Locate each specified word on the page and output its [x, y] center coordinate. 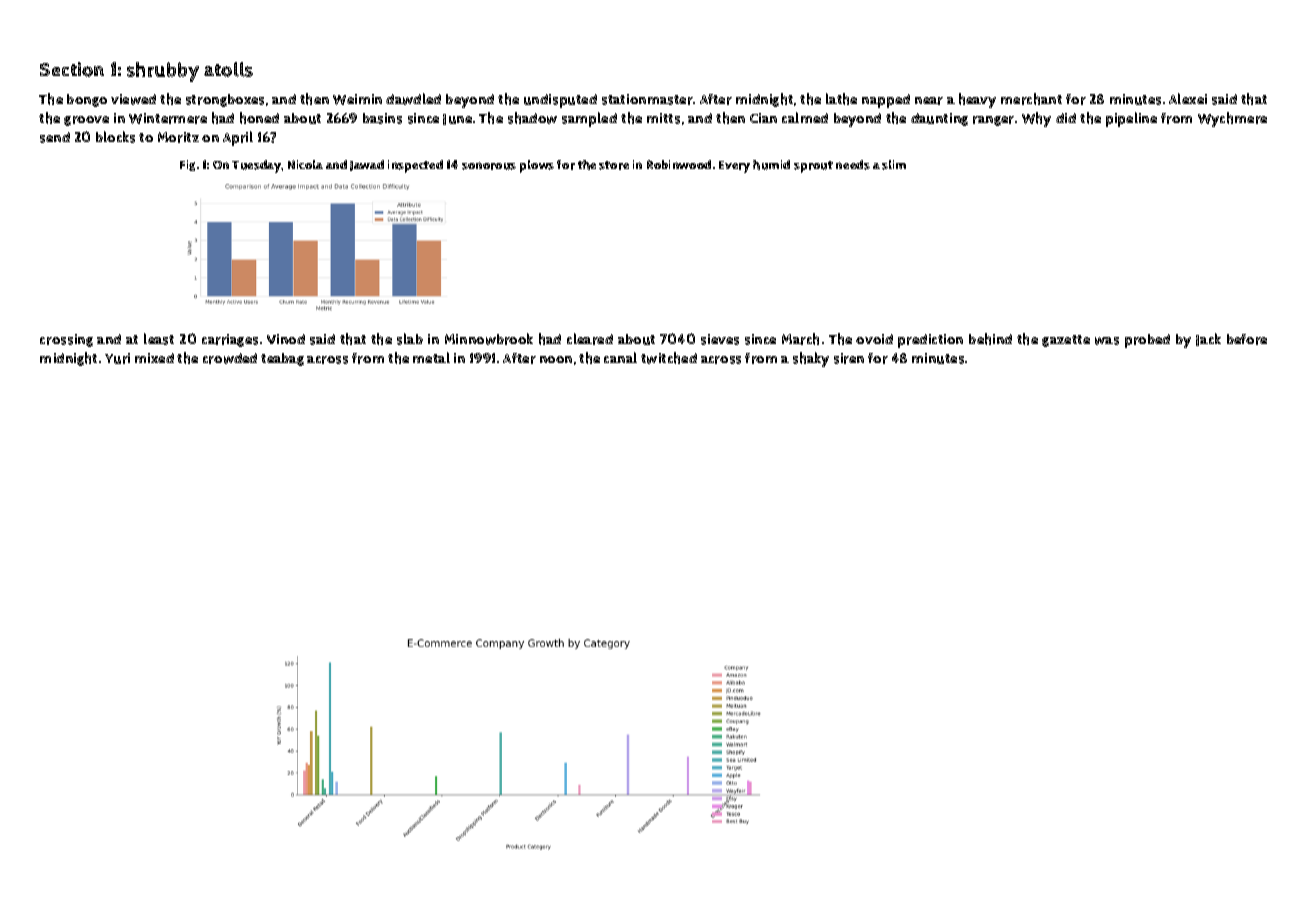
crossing [66, 340]
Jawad [367, 165]
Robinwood [679, 164]
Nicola [305, 164]
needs [853, 165]
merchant [1031, 99]
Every [734, 167]
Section [72, 69]
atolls [228, 69]
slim [894, 165]
